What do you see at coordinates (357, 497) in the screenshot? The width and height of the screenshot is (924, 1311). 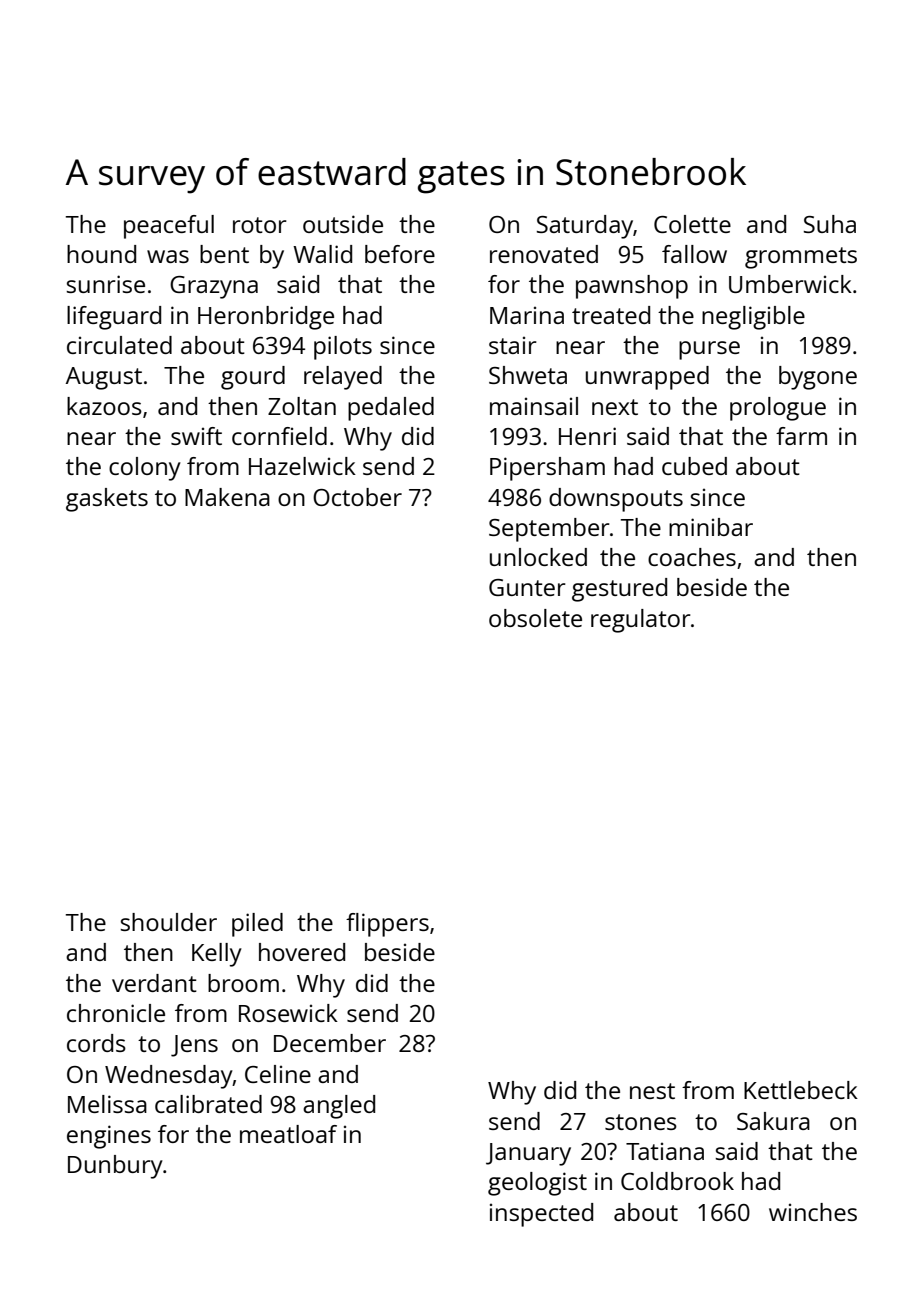 I see `October` at bounding box center [357, 497].
